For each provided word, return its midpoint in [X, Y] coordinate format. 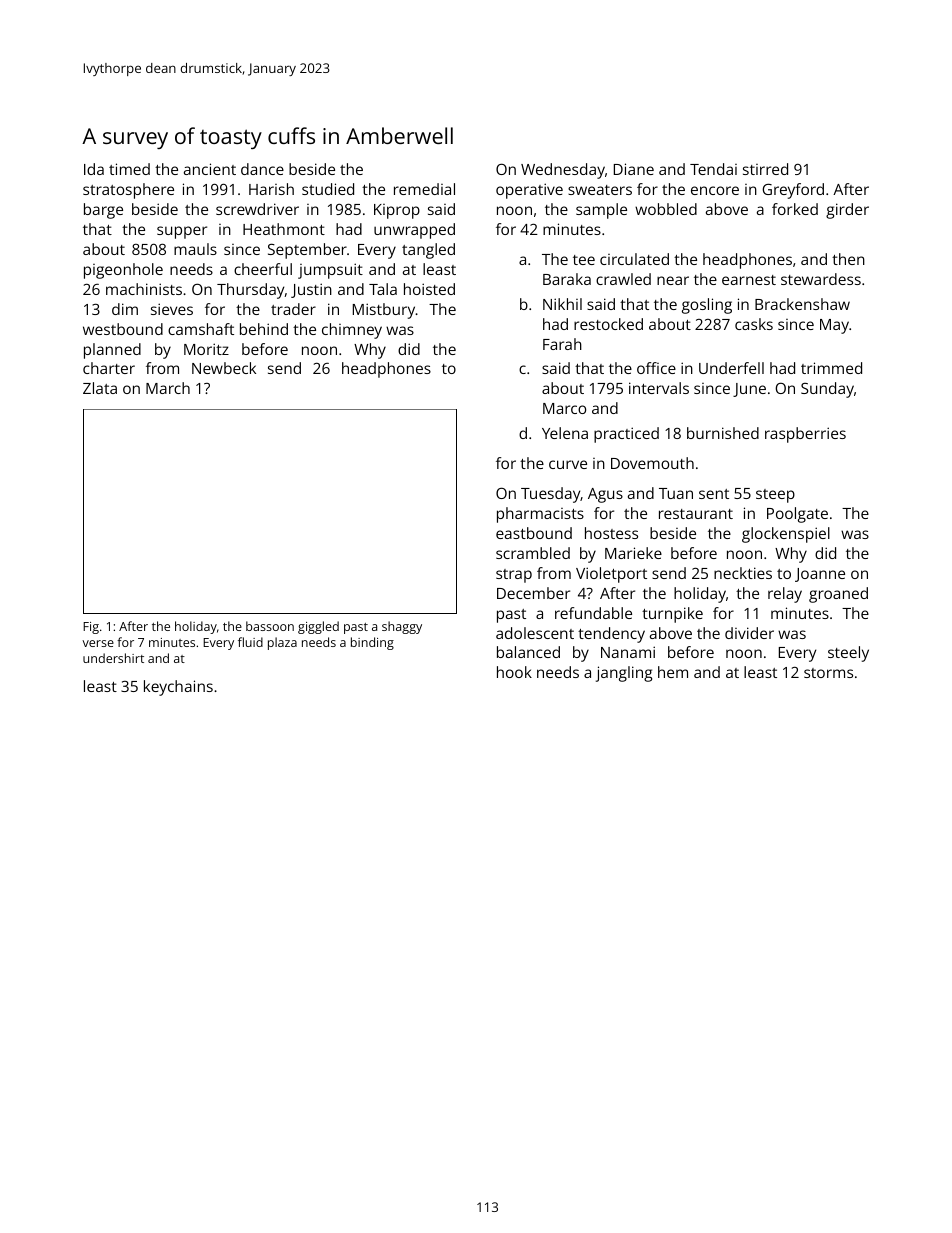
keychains [178, 688]
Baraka [567, 279]
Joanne [820, 575]
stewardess [821, 279]
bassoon [270, 626]
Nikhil [562, 304]
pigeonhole [123, 271]
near [673, 280]
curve [568, 464]
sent [714, 494]
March [168, 388]
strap [514, 576]
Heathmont [284, 229]
